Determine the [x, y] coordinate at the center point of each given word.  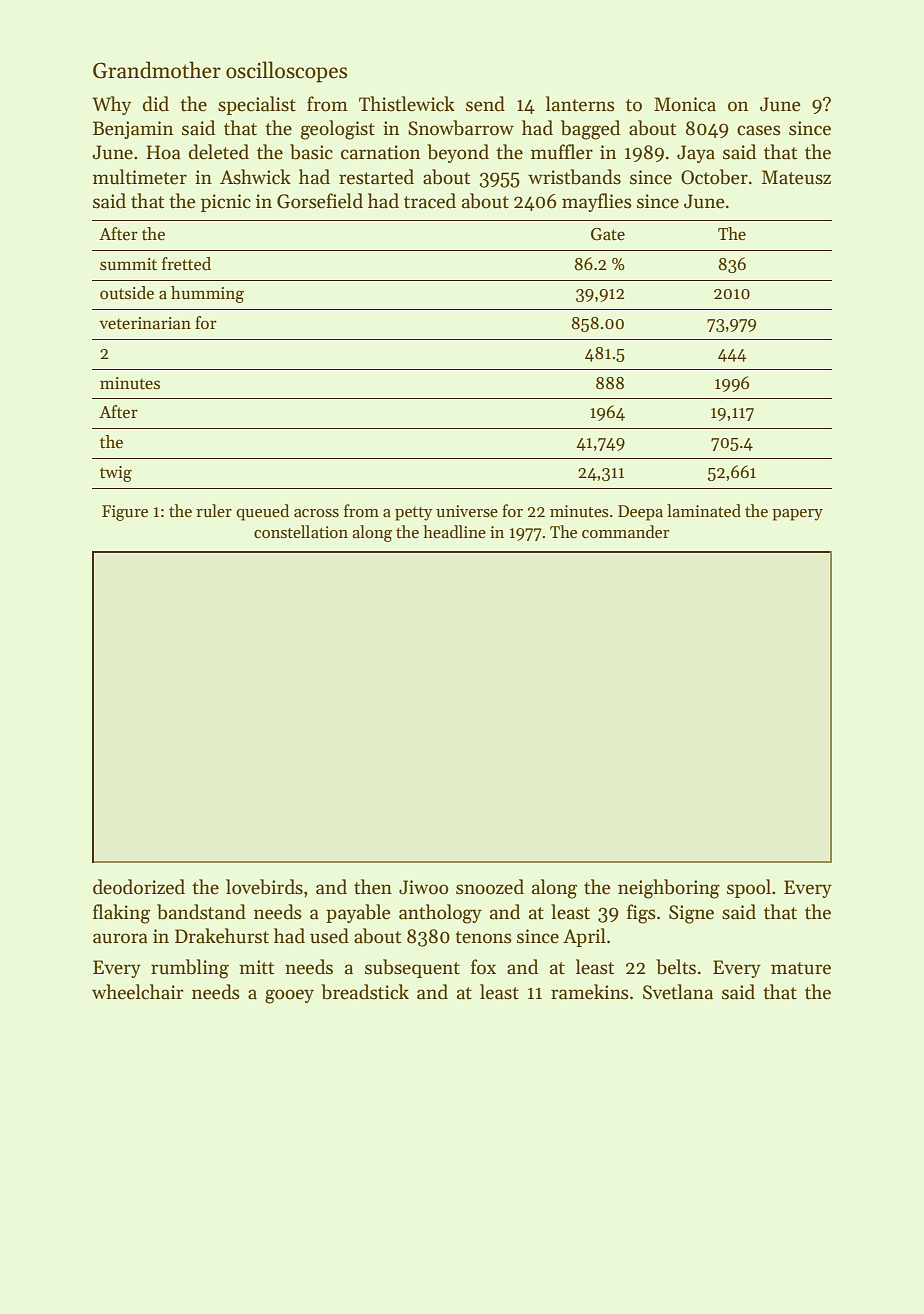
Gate [608, 234]
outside [127, 293]
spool [749, 888]
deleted [219, 152]
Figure [125, 513]
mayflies [597, 202]
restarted [376, 177]
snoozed [490, 887]
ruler [214, 511]
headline [454, 532]
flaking [121, 914]
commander [625, 532]
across [316, 513]
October [714, 177]
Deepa [640, 513]
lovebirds [264, 887]
